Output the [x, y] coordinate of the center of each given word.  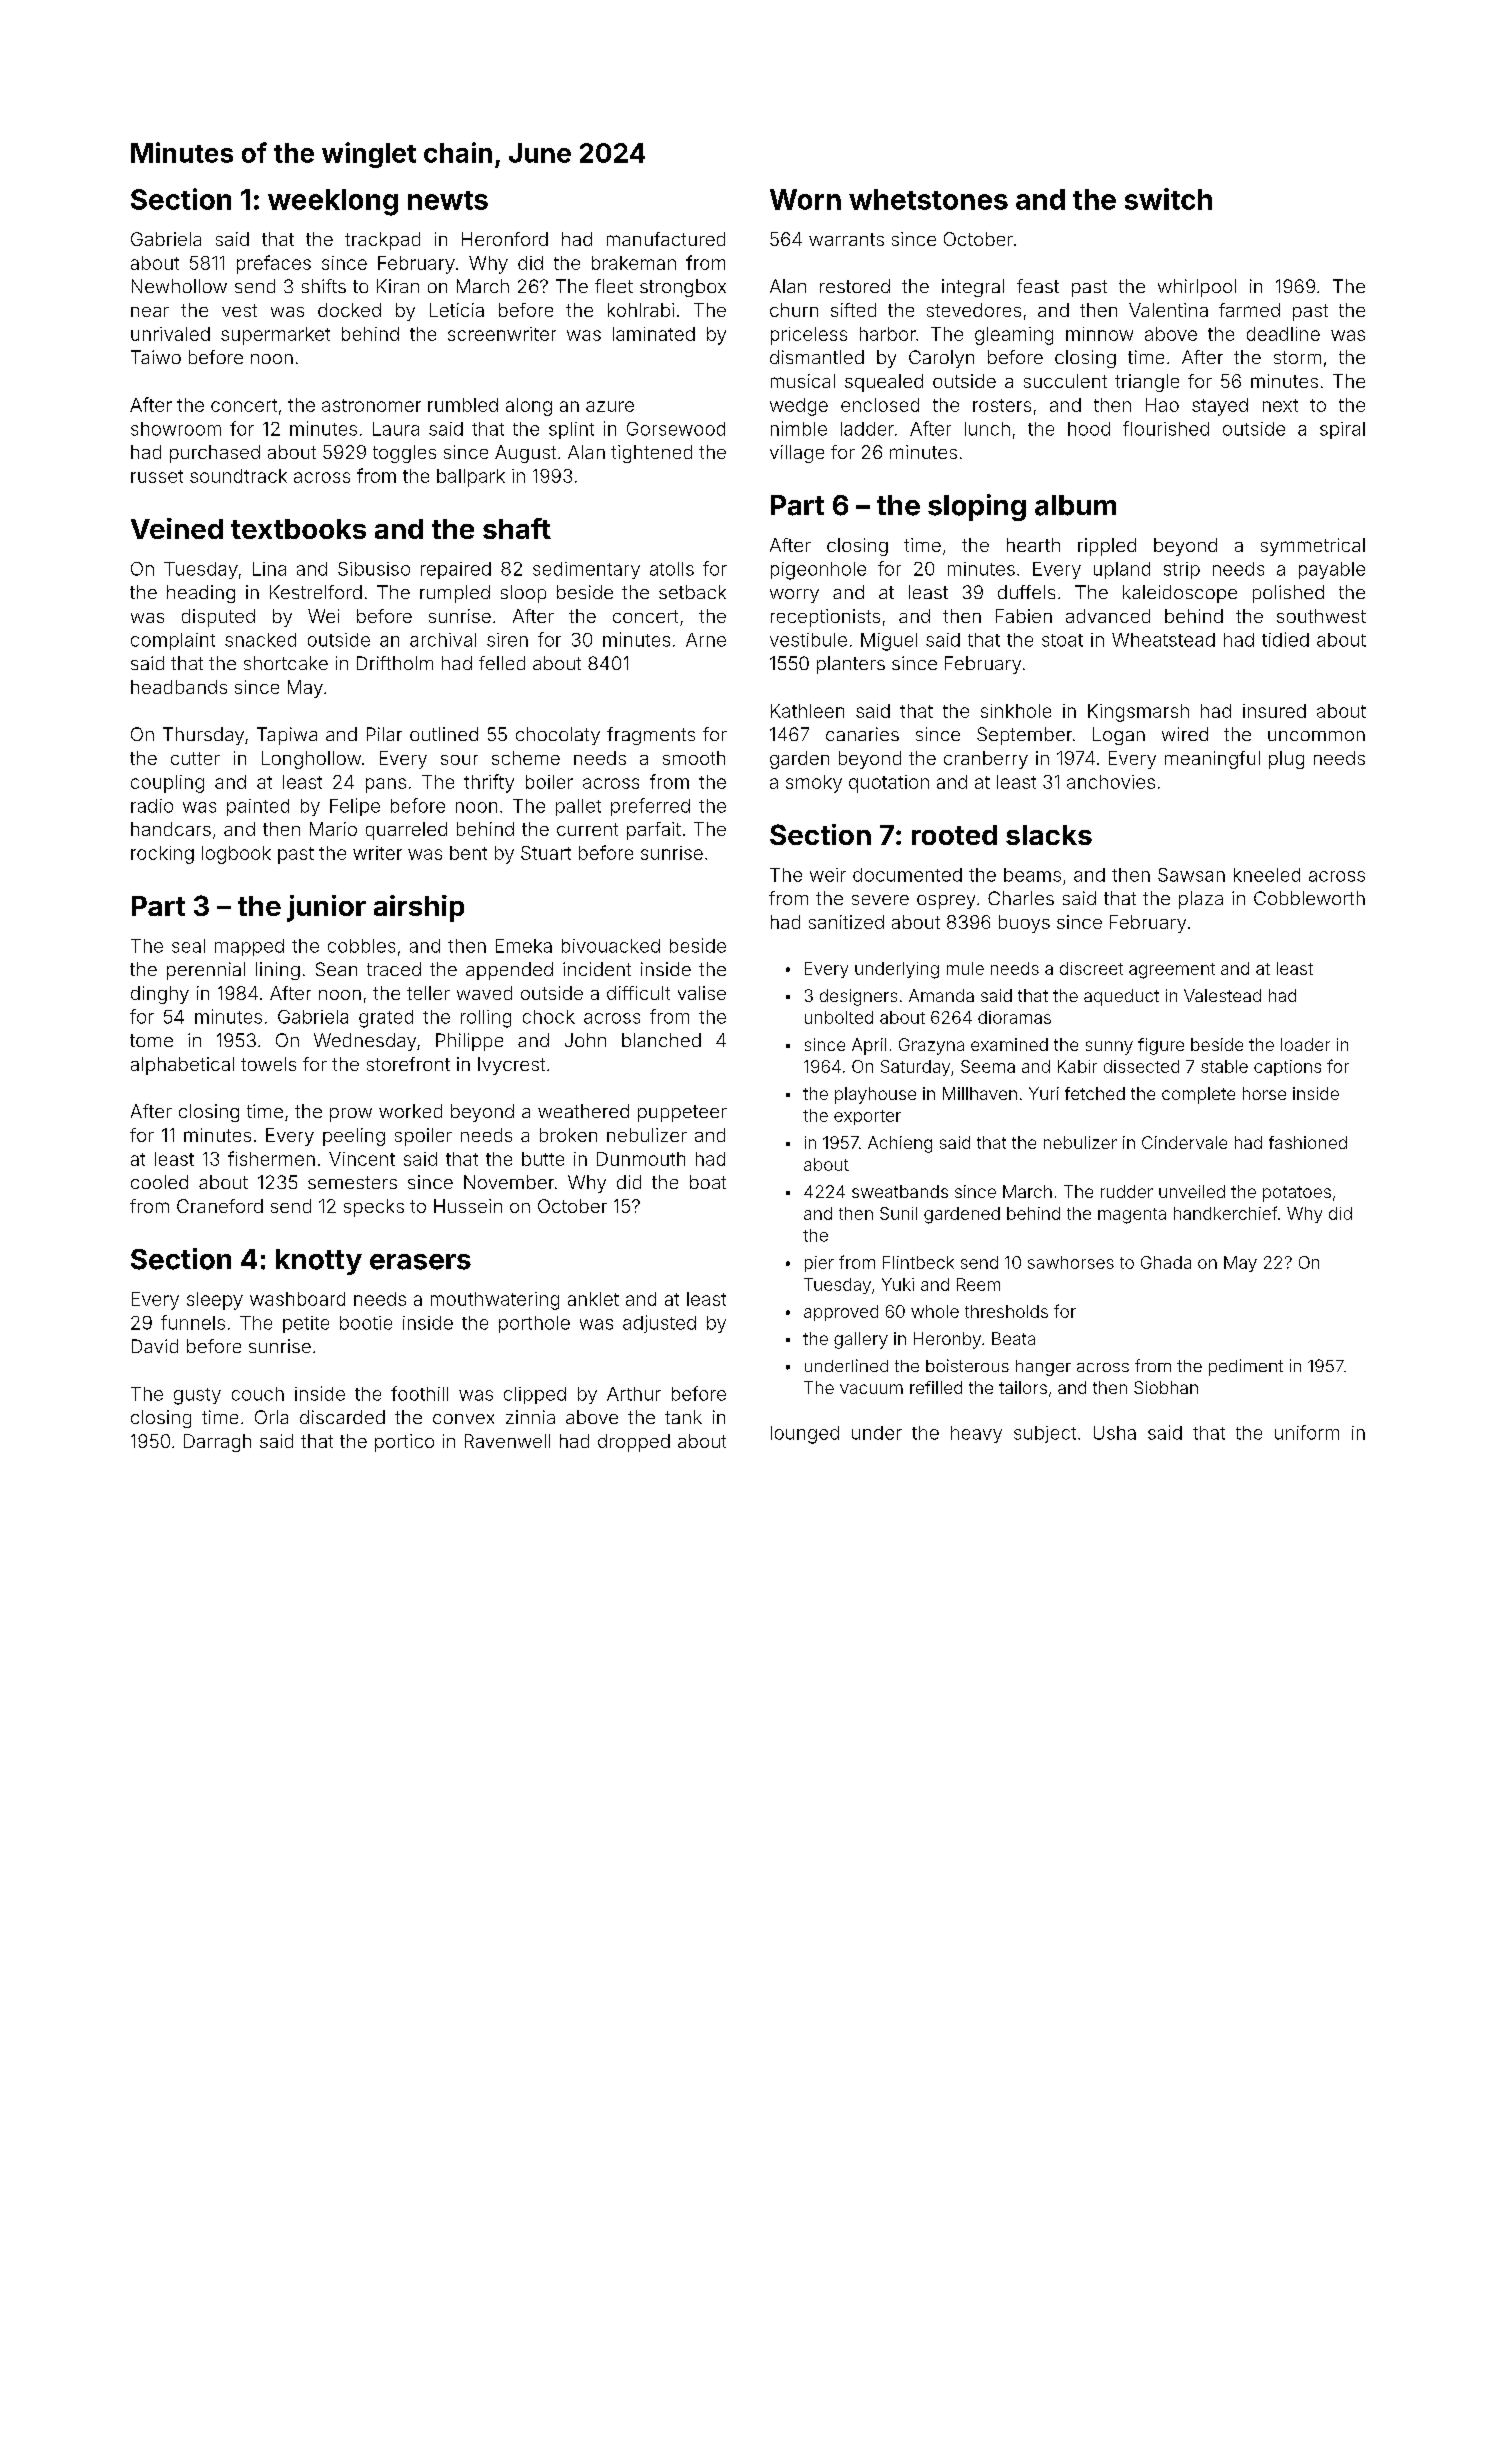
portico [404, 1443]
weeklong [333, 202]
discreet [1091, 968]
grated [386, 1019]
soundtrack [238, 476]
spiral [1342, 430]
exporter [867, 1117]
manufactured [666, 239]
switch [1168, 199]
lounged [805, 1435]
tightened [651, 454]
